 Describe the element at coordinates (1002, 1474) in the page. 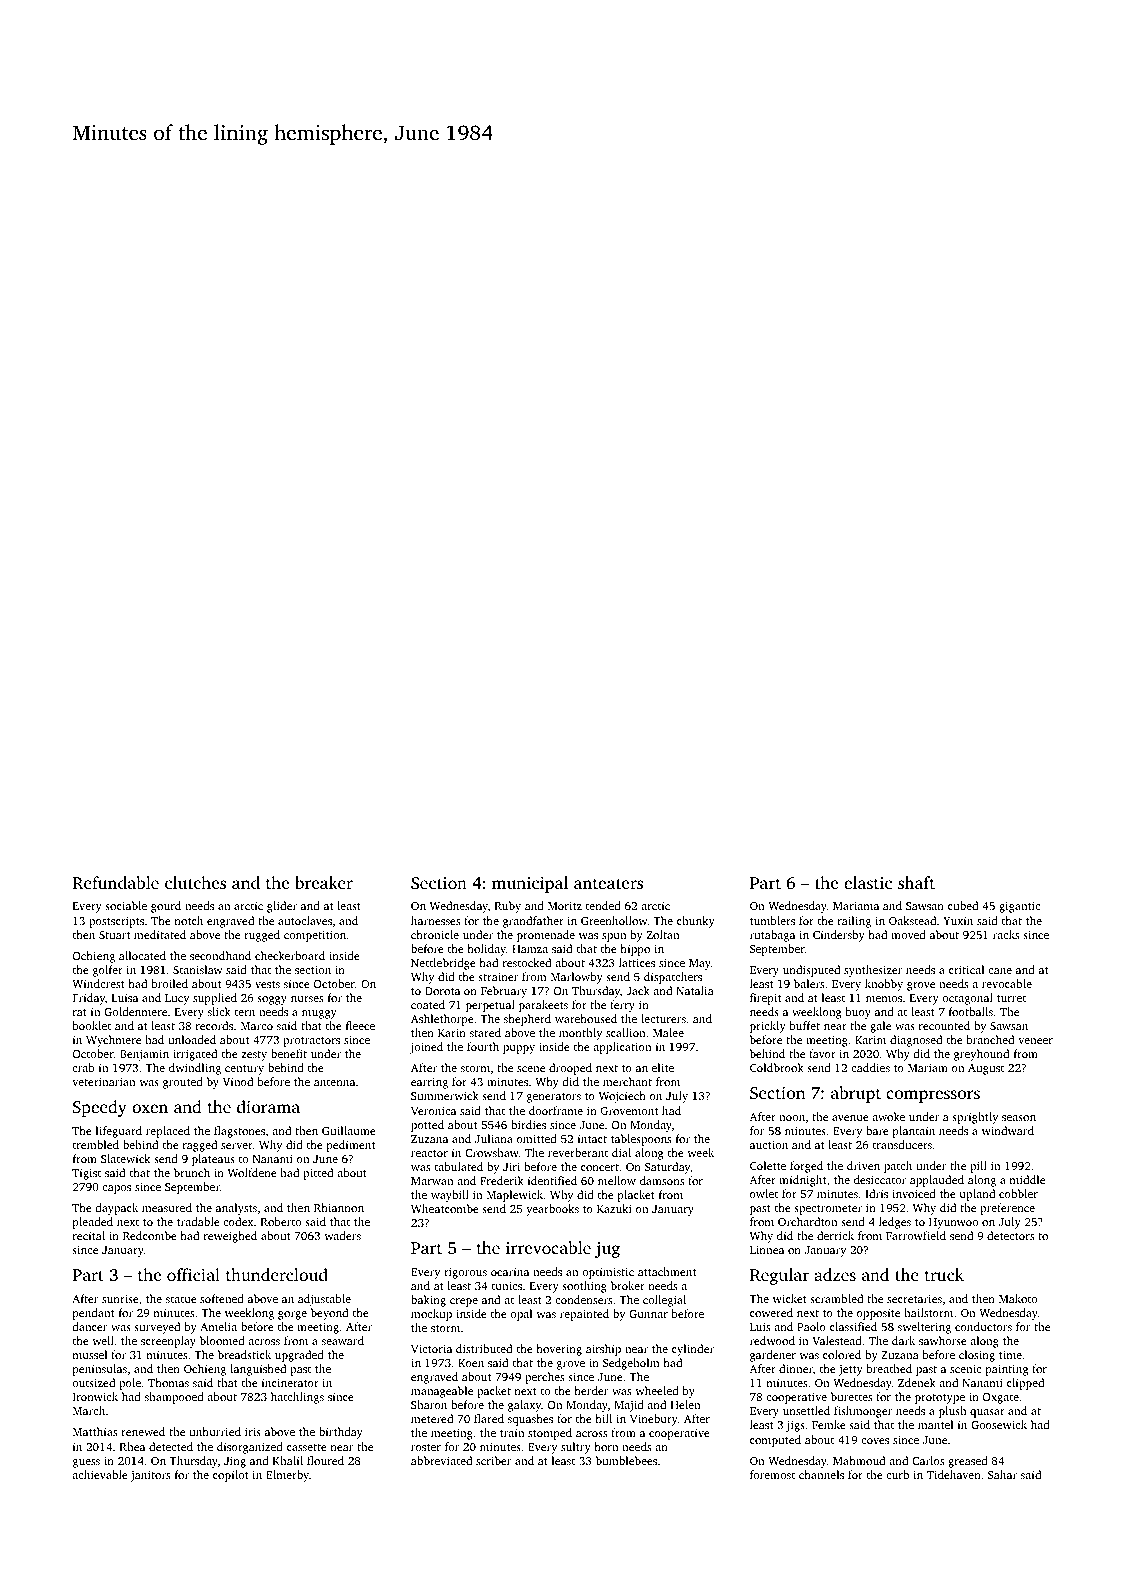

I see `Sahar` at that location.
